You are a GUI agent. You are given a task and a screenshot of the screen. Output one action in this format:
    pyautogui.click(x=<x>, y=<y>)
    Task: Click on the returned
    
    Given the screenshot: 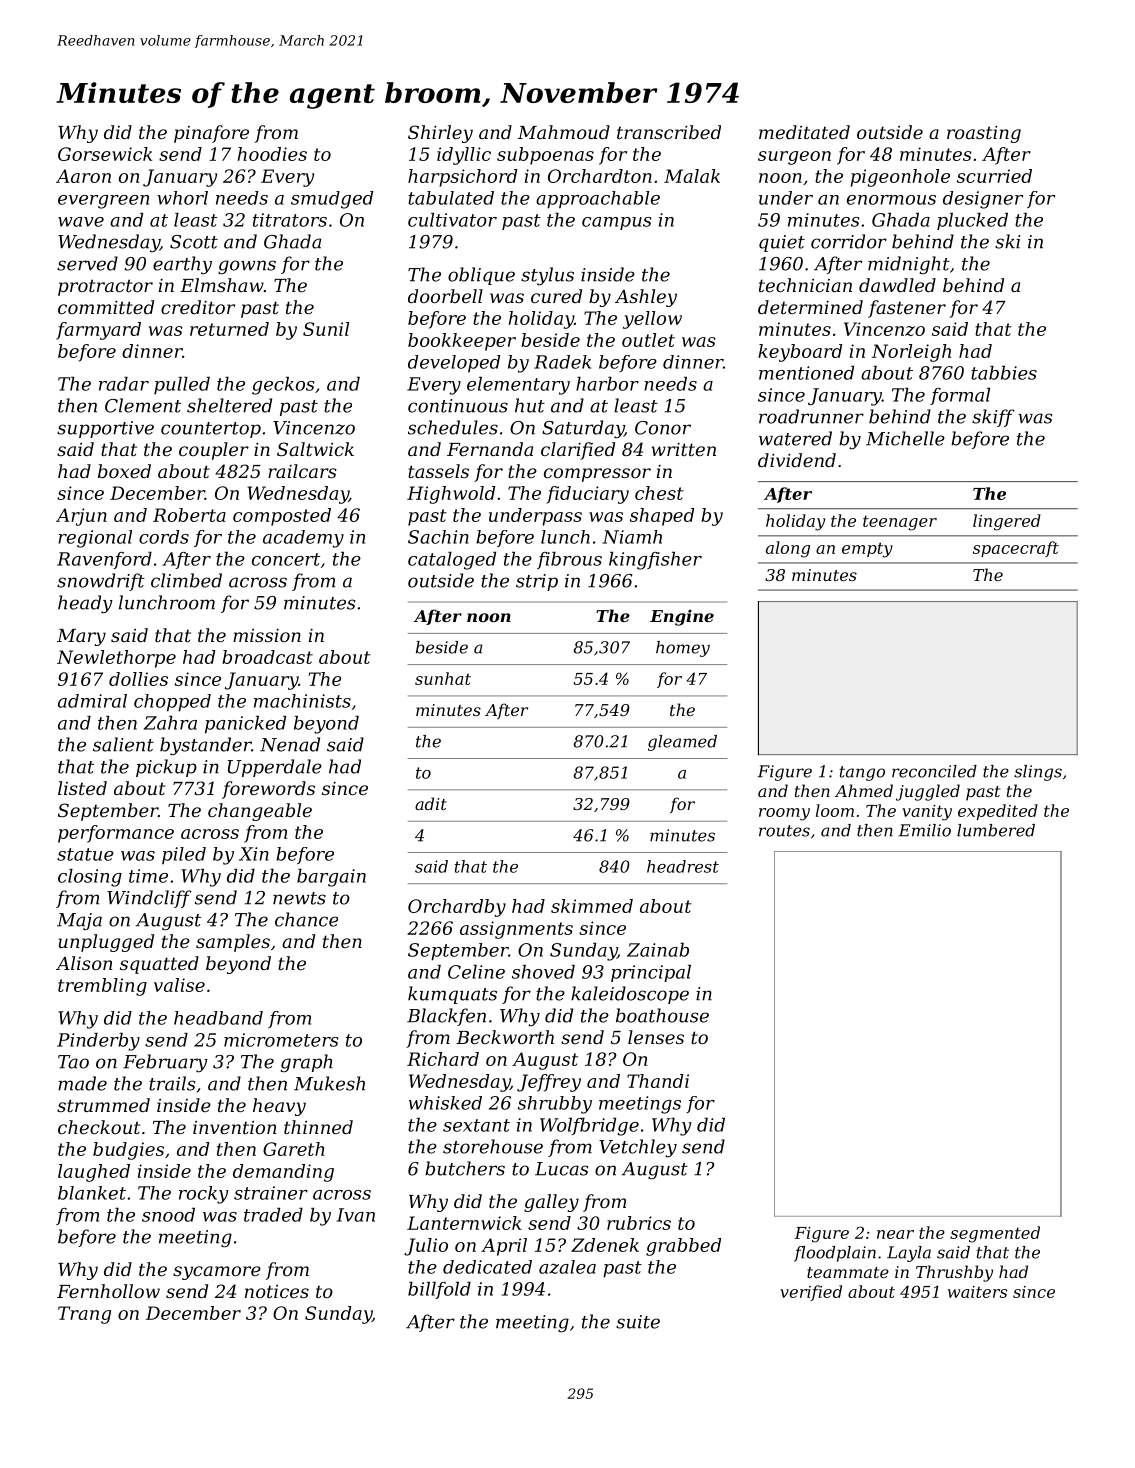 What is the action you would take?
    pyautogui.click(x=229, y=329)
